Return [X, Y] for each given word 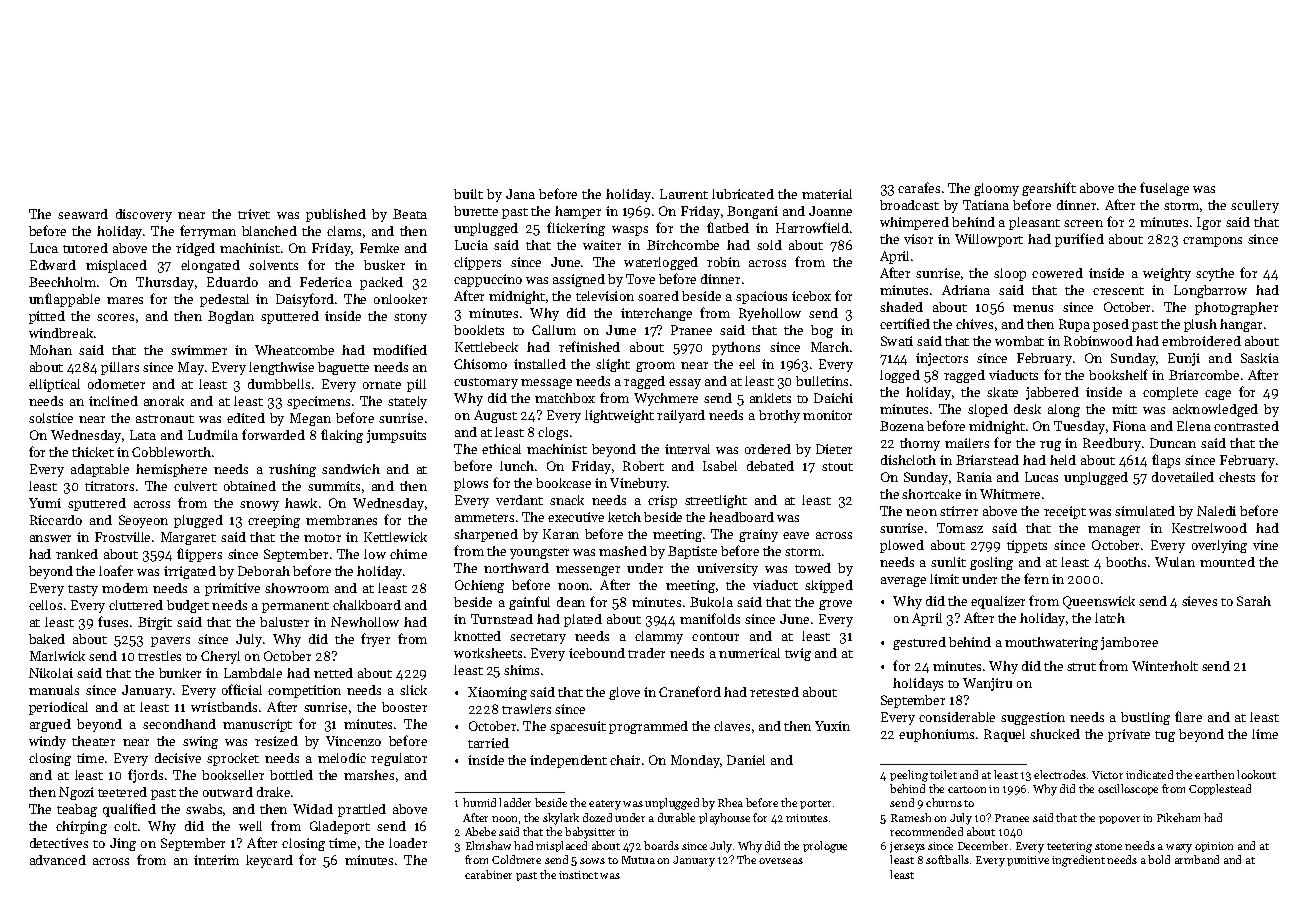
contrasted [1246, 426]
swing [200, 742]
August [495, 416]
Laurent [684, 194]
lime [1265, 734]
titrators [109, 486]
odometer [116, 384]
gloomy [996, 189]
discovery [144, 215]
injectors [942, 359]
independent [568, 761]
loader [408, 843]
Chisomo [480, 364]
